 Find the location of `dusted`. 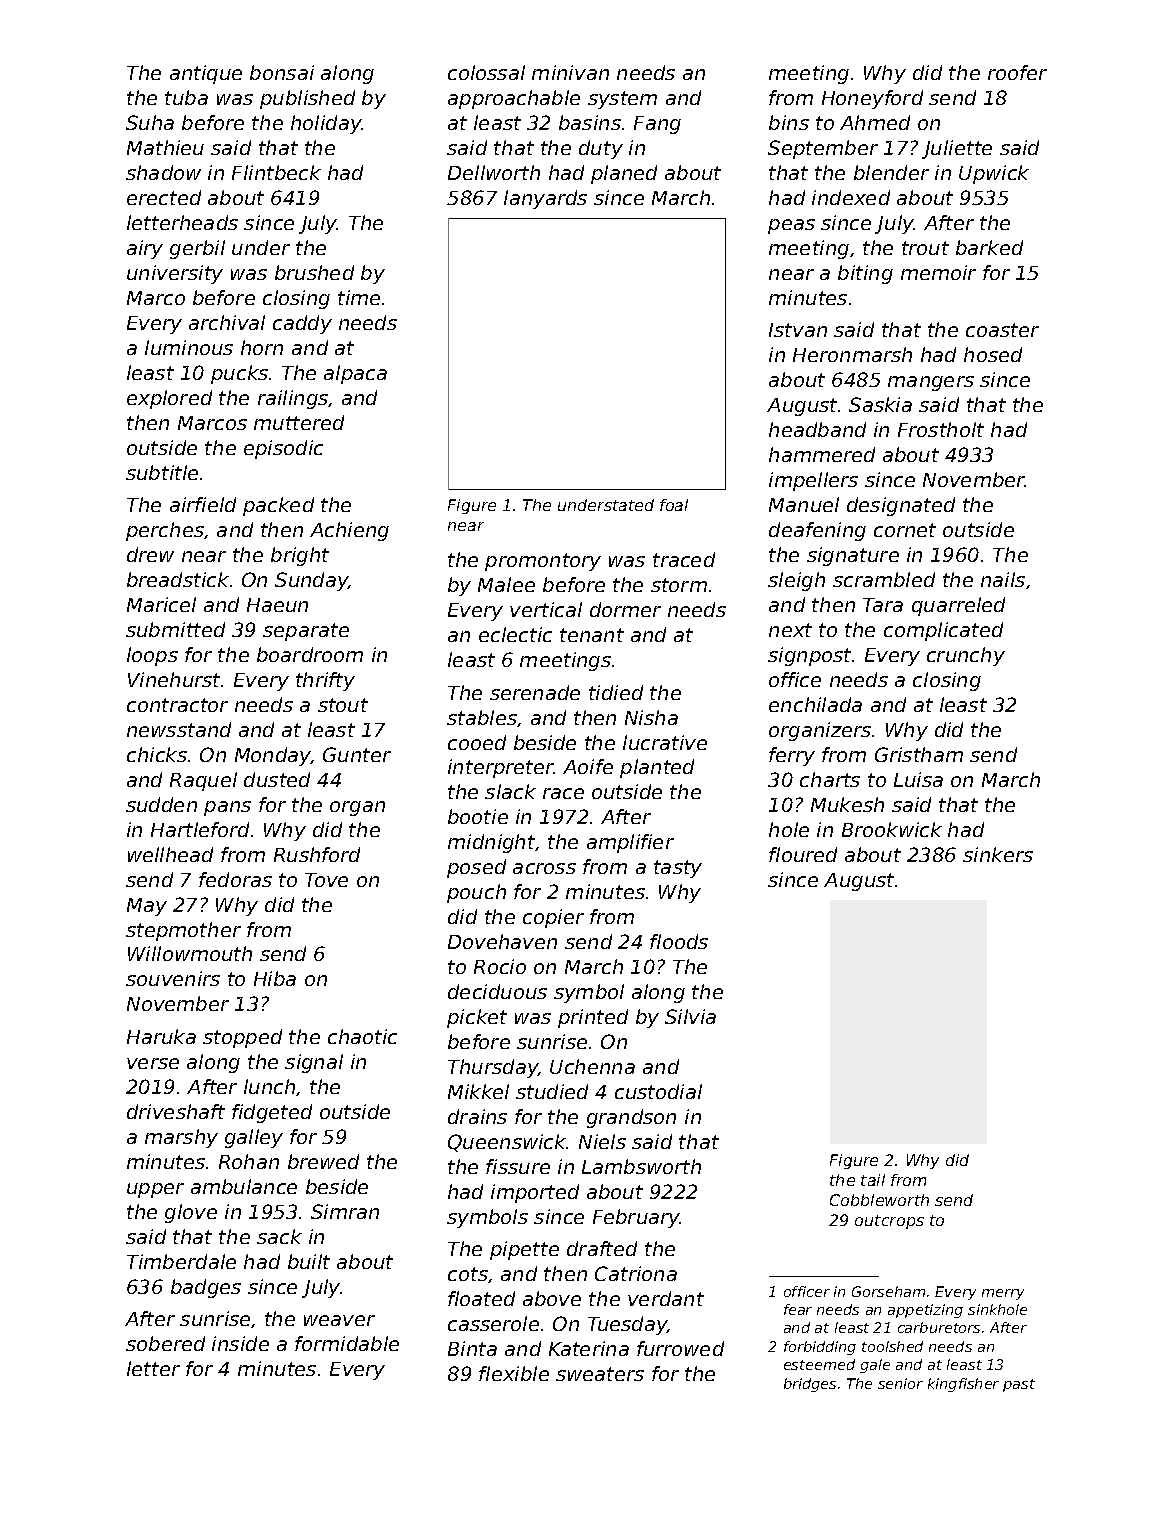

dusted is located at coordinates (277, 779).
